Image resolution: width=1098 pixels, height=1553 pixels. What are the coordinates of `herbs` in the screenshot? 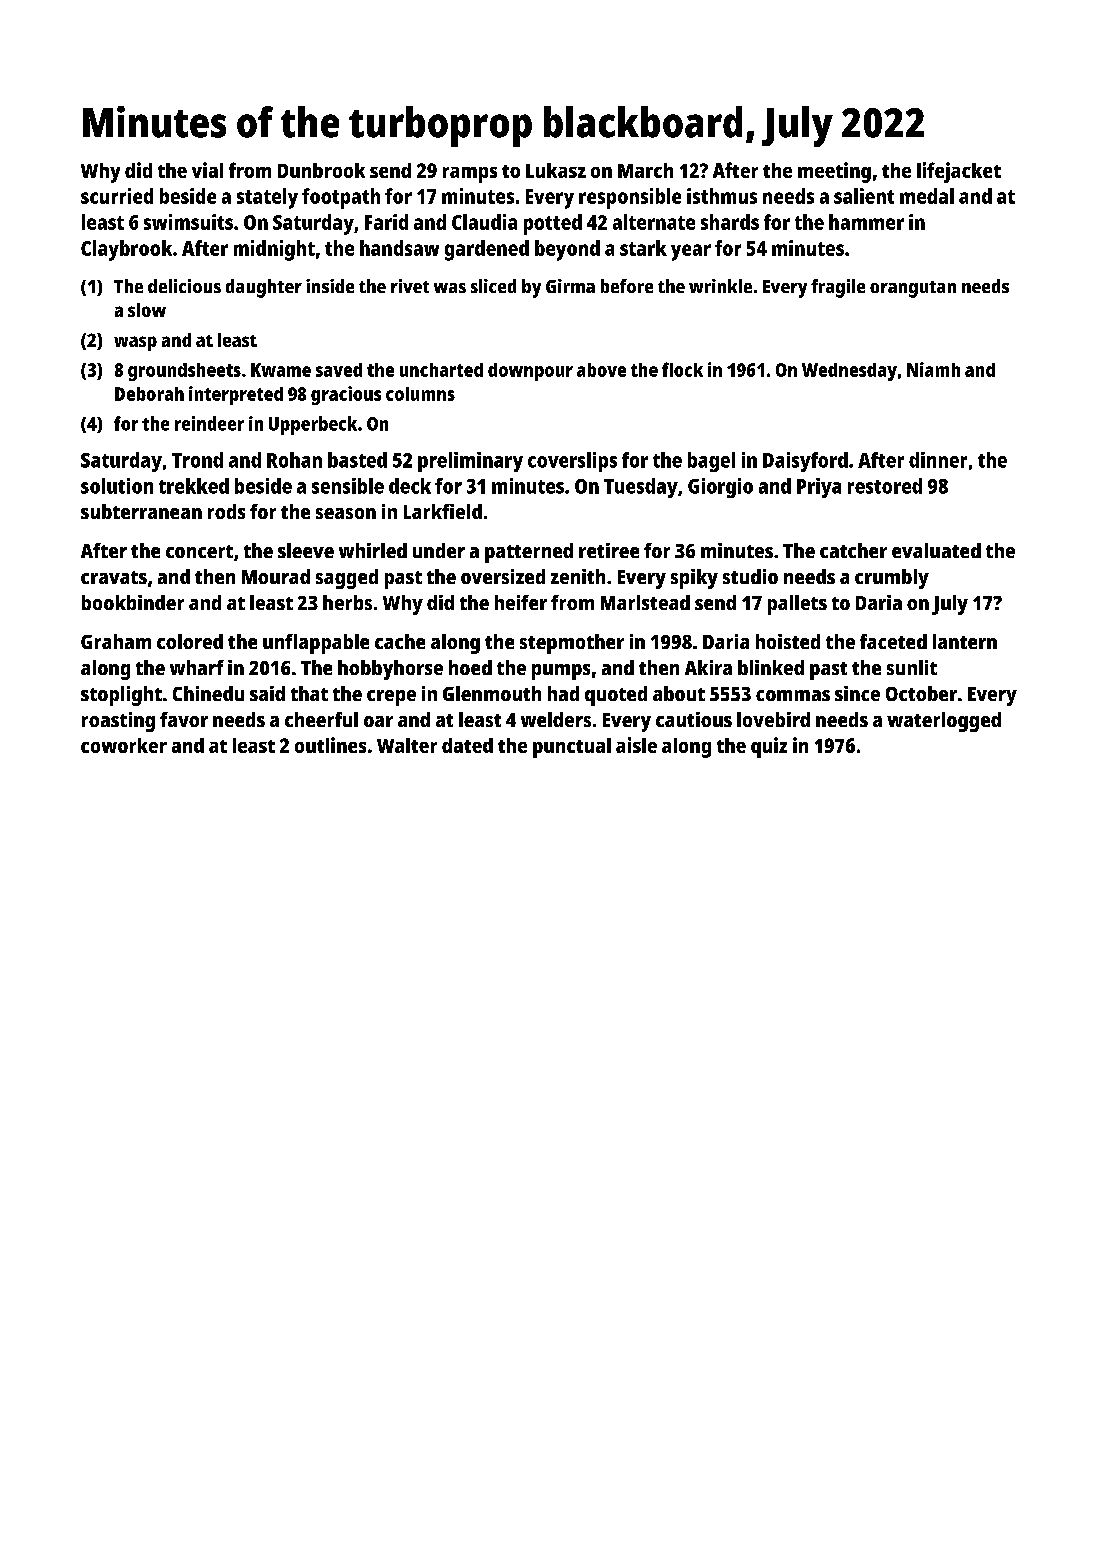 It's located at (347, 602).
